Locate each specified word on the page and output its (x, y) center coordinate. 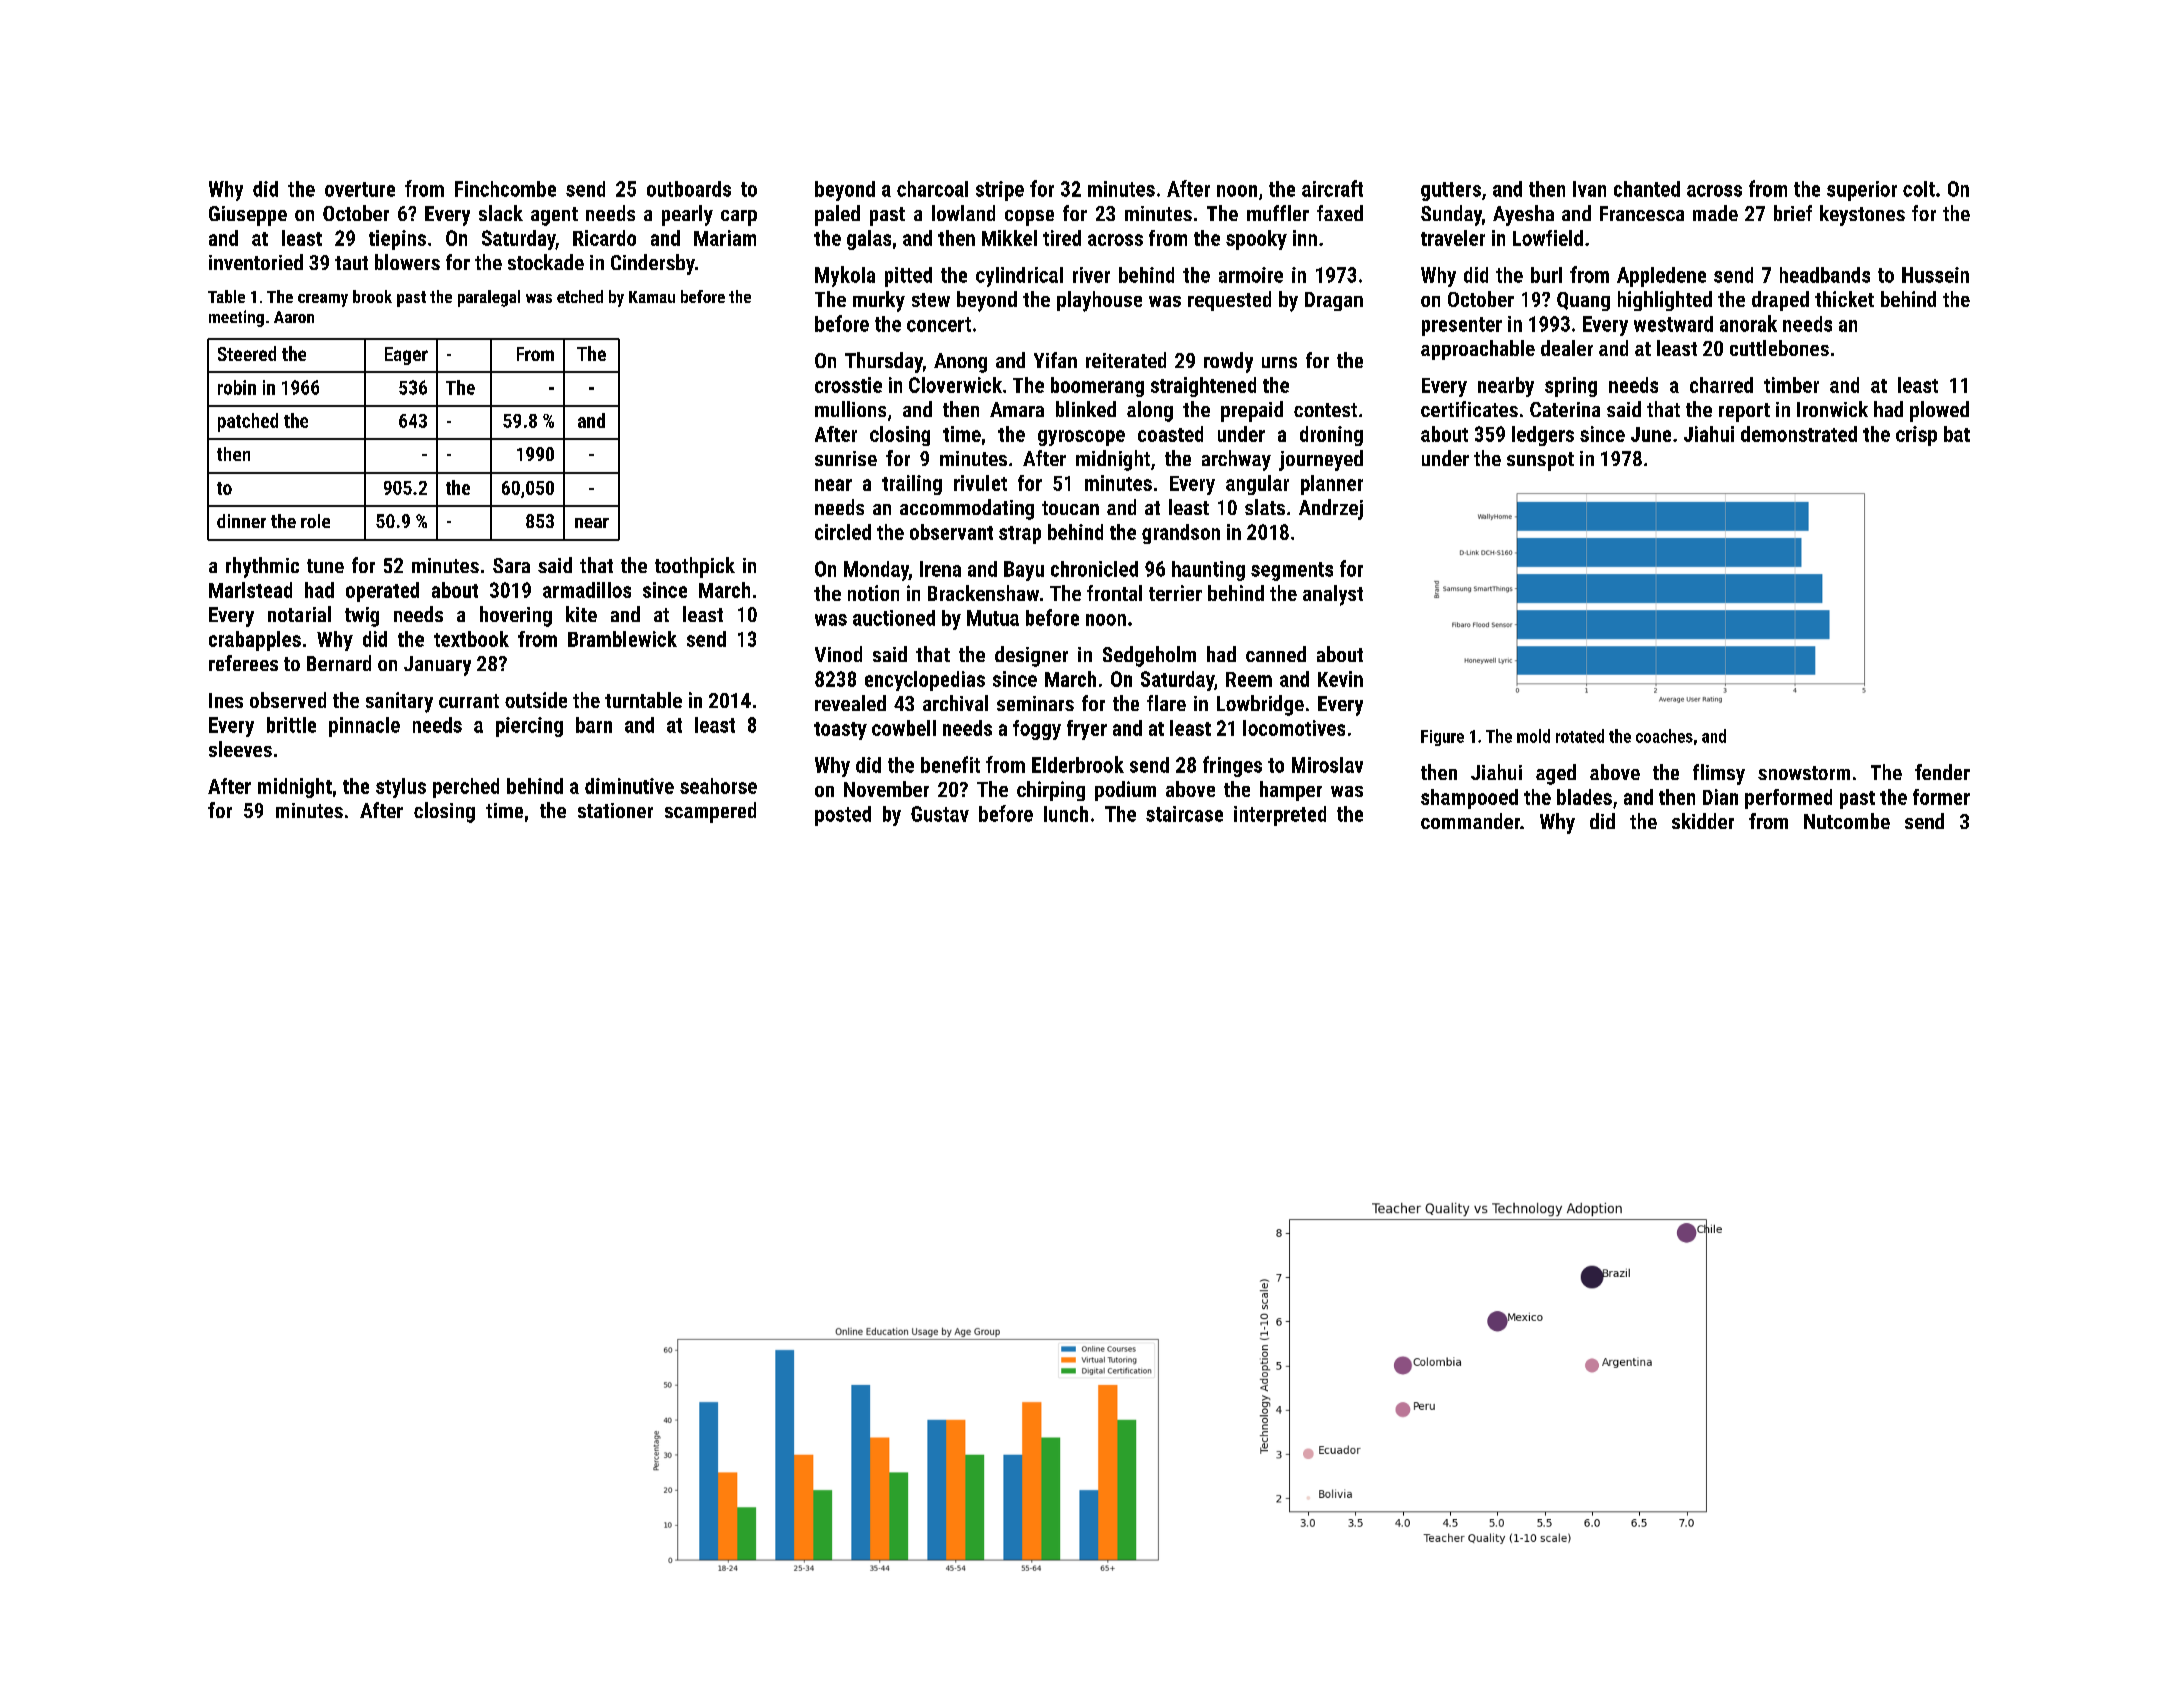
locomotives (1294, 728)
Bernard (339, 663)
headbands (1825, 275)
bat (1957, 434)
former (1941, 797)
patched (248, 422)
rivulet (980, 483)
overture (360, 189)
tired (1062, 238)
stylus (401, 788)
